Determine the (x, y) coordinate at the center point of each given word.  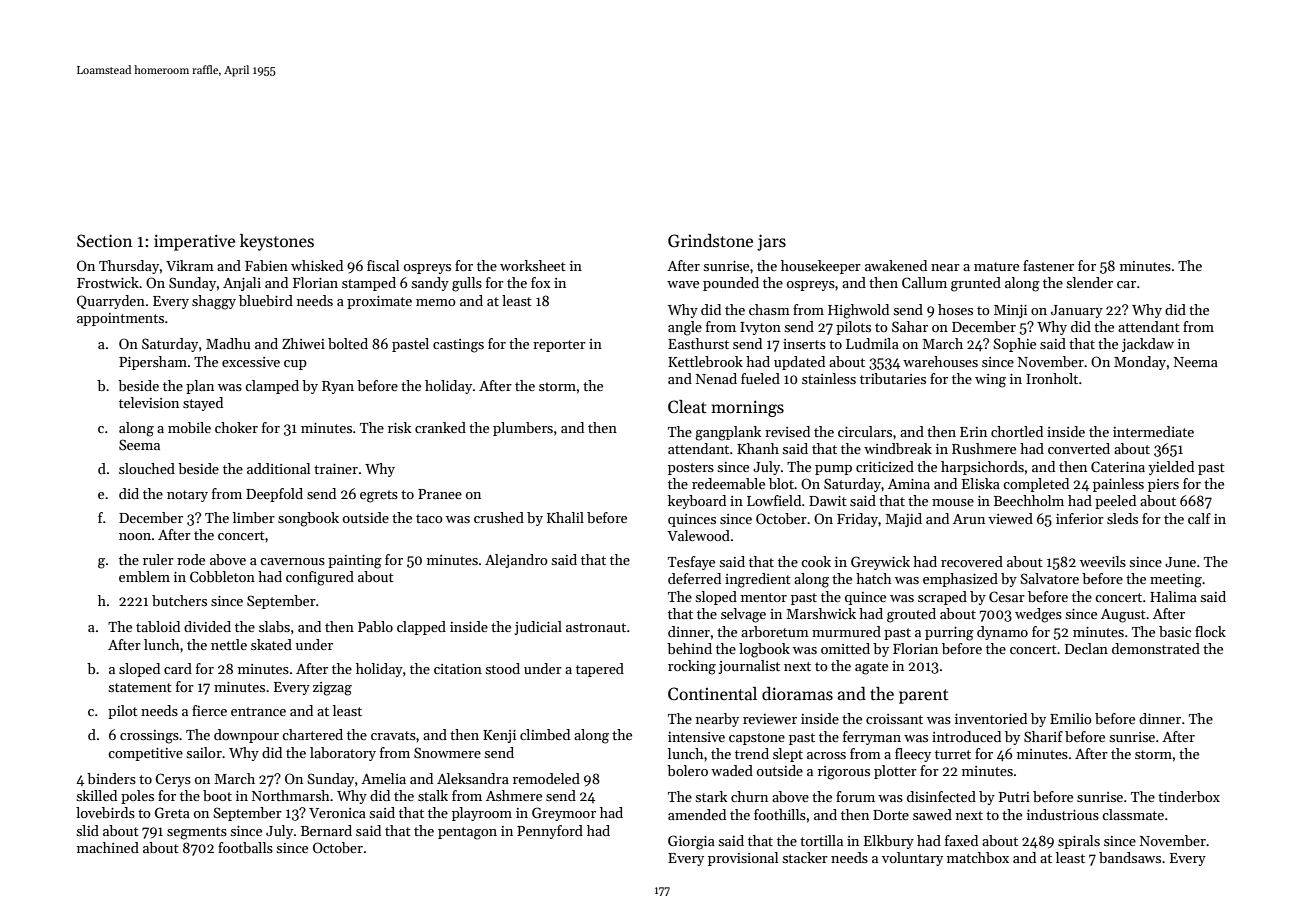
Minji (1010, 311)
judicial (538, 628)
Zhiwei (303, 343)
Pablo (375, 626)
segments (197, 833)
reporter (559, 346)
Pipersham (153, 363)
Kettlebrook (705, 361)
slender (1090, 282)
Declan (1086, 648)
